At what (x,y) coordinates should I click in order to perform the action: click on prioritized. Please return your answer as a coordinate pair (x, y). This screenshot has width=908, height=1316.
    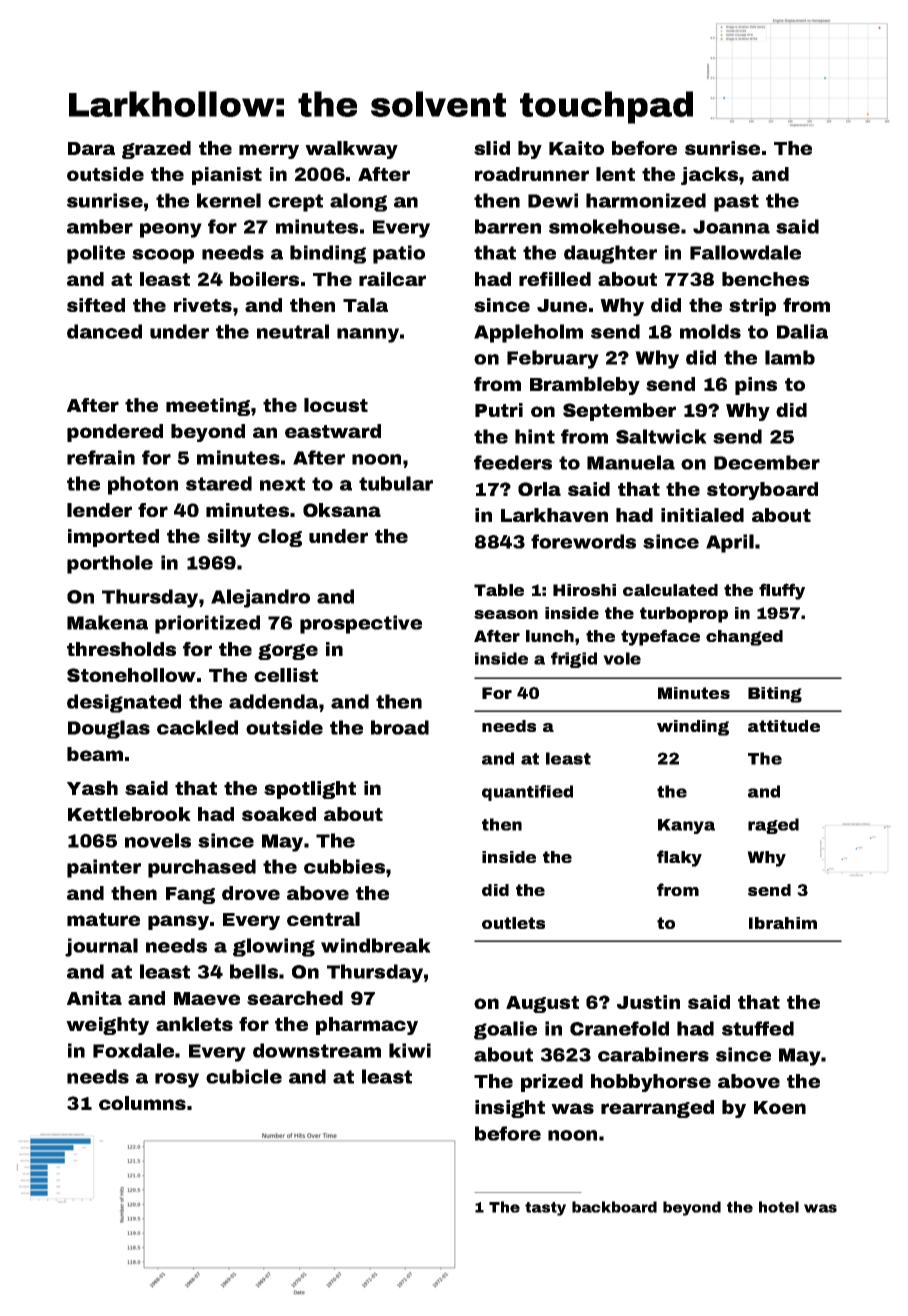
    Looking at the image, I should click on (207, 624).
